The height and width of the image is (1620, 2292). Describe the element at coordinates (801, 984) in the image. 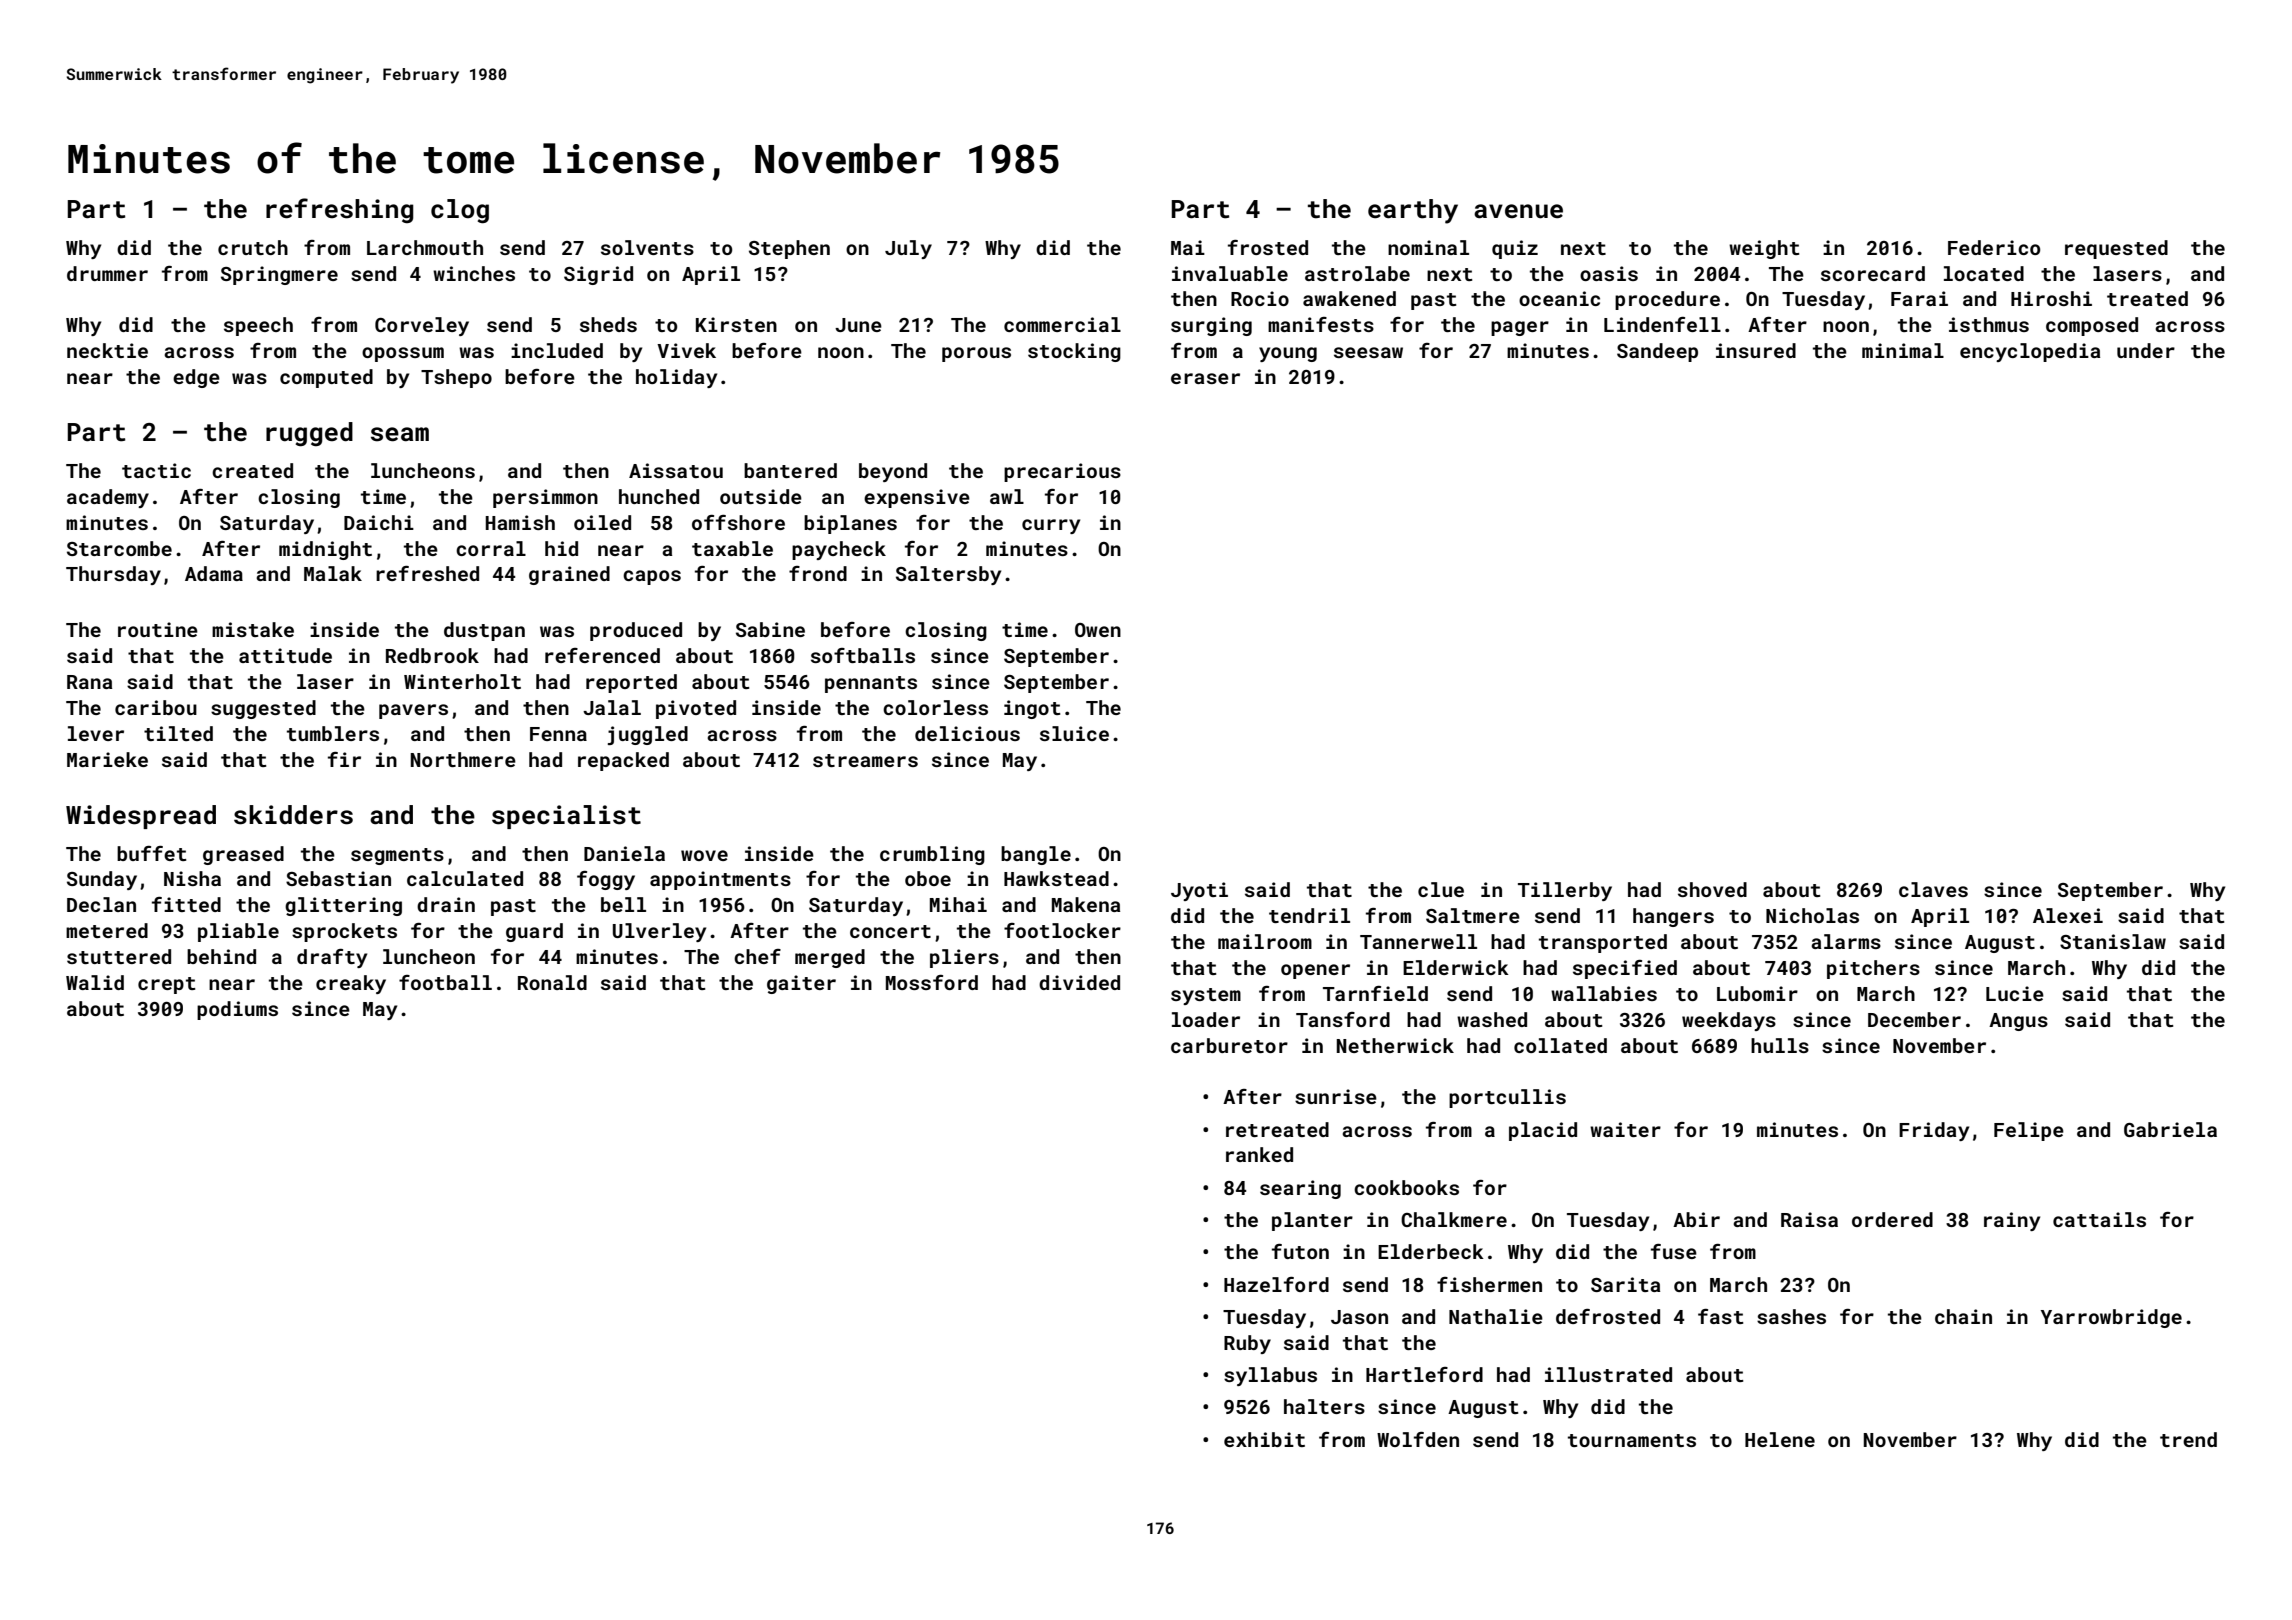

I see `gaiter` at that location.
